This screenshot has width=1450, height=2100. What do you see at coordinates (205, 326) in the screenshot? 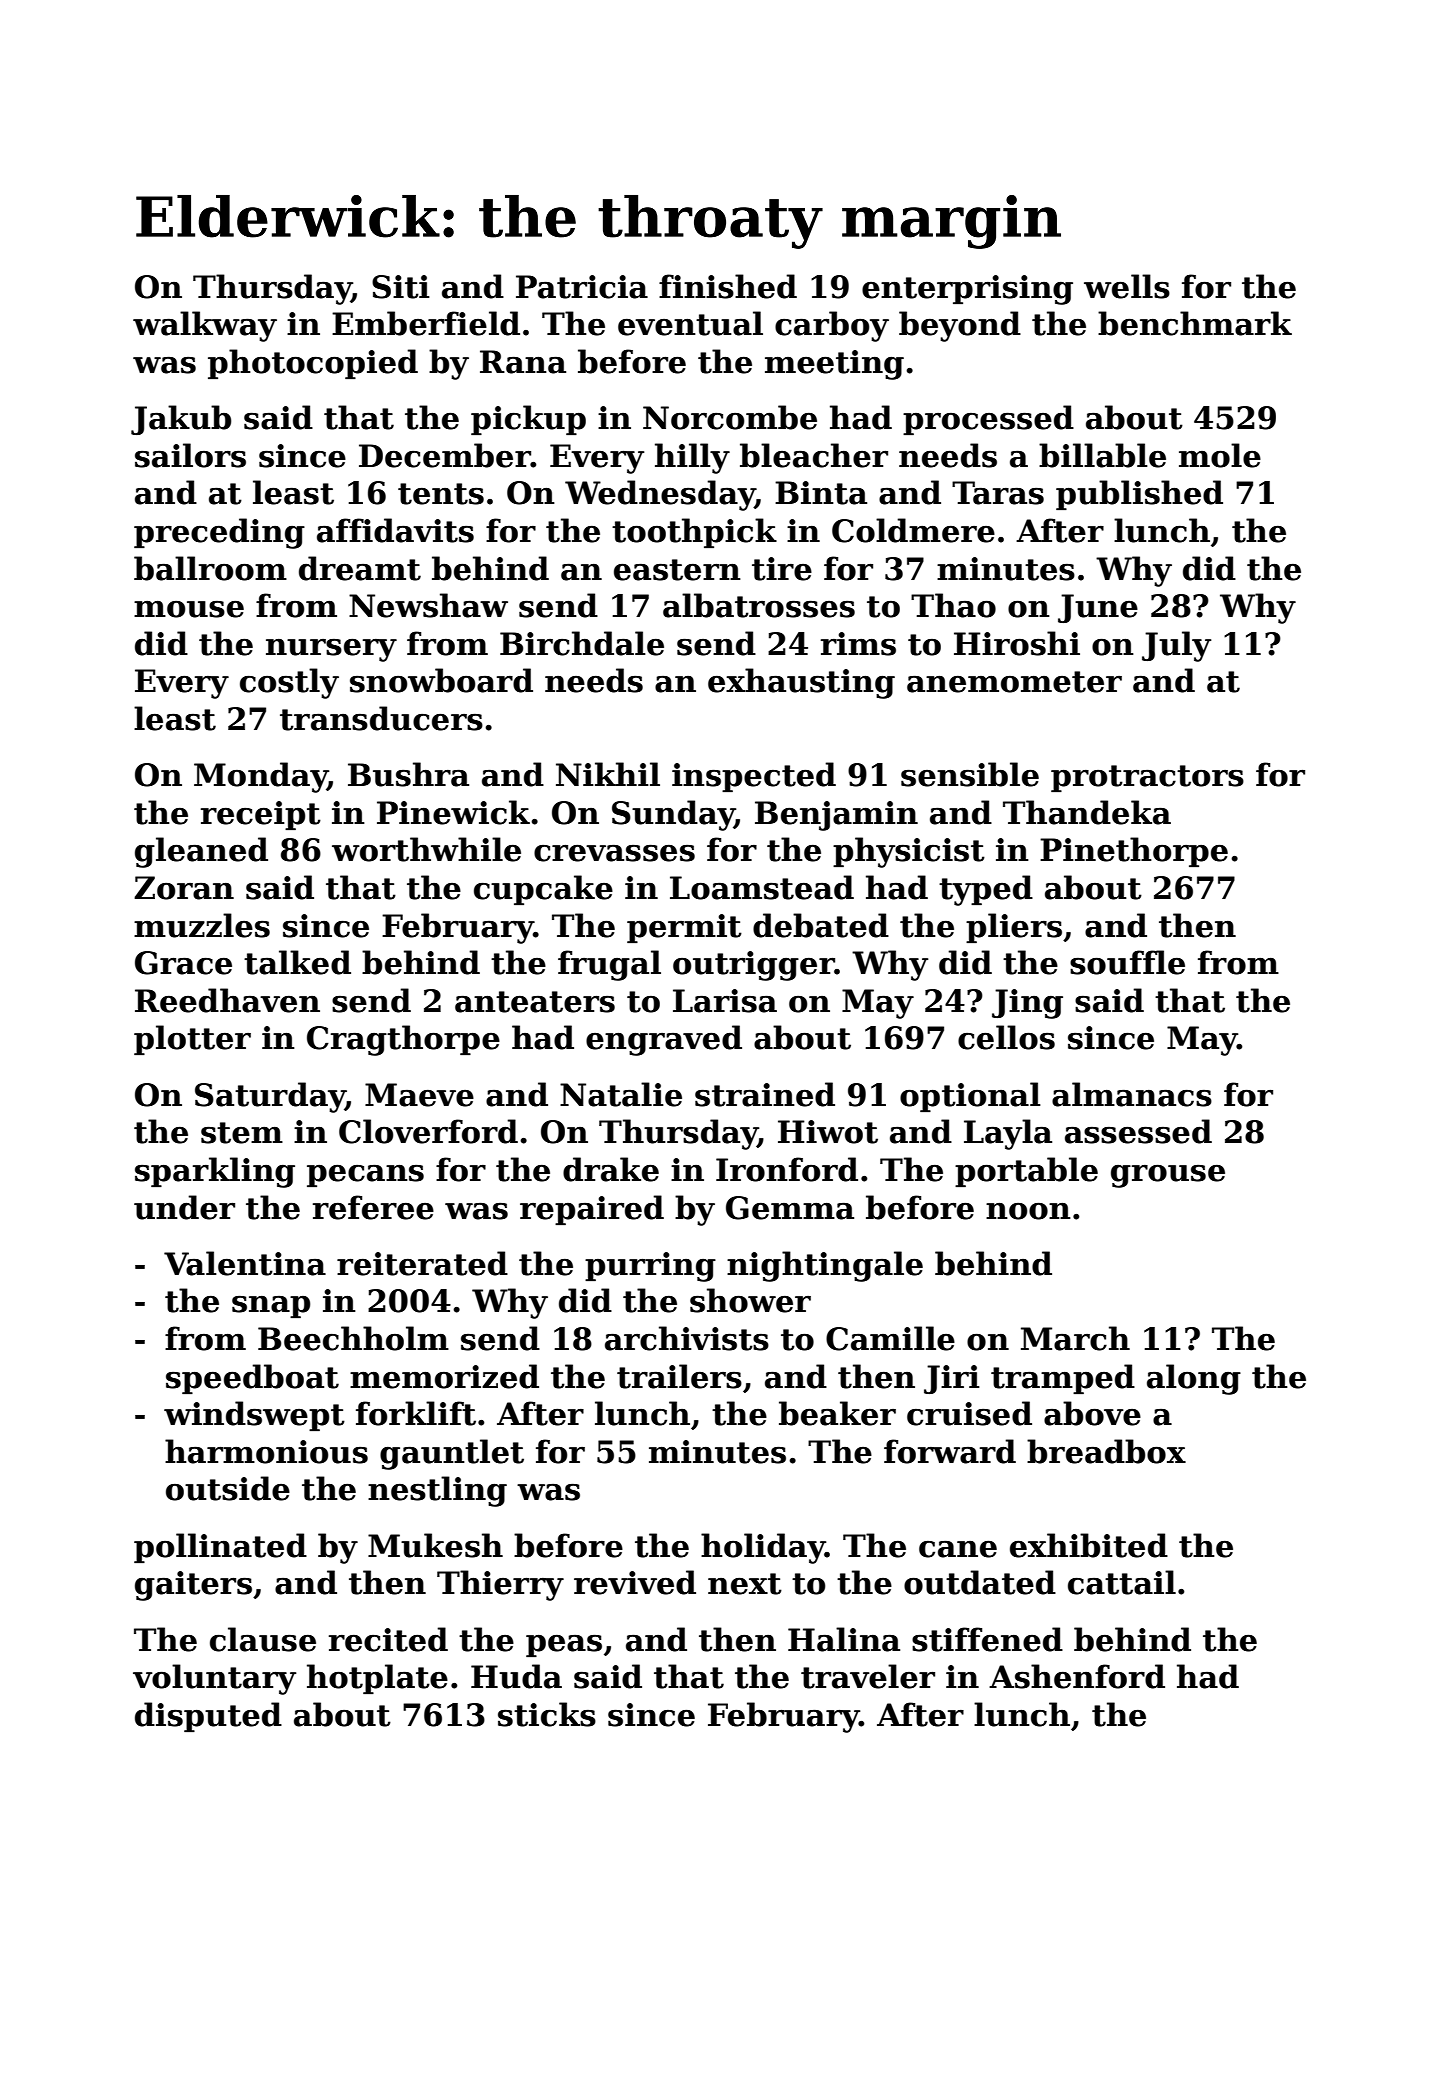
I see `walkway` at bounding box center [205, 326].
